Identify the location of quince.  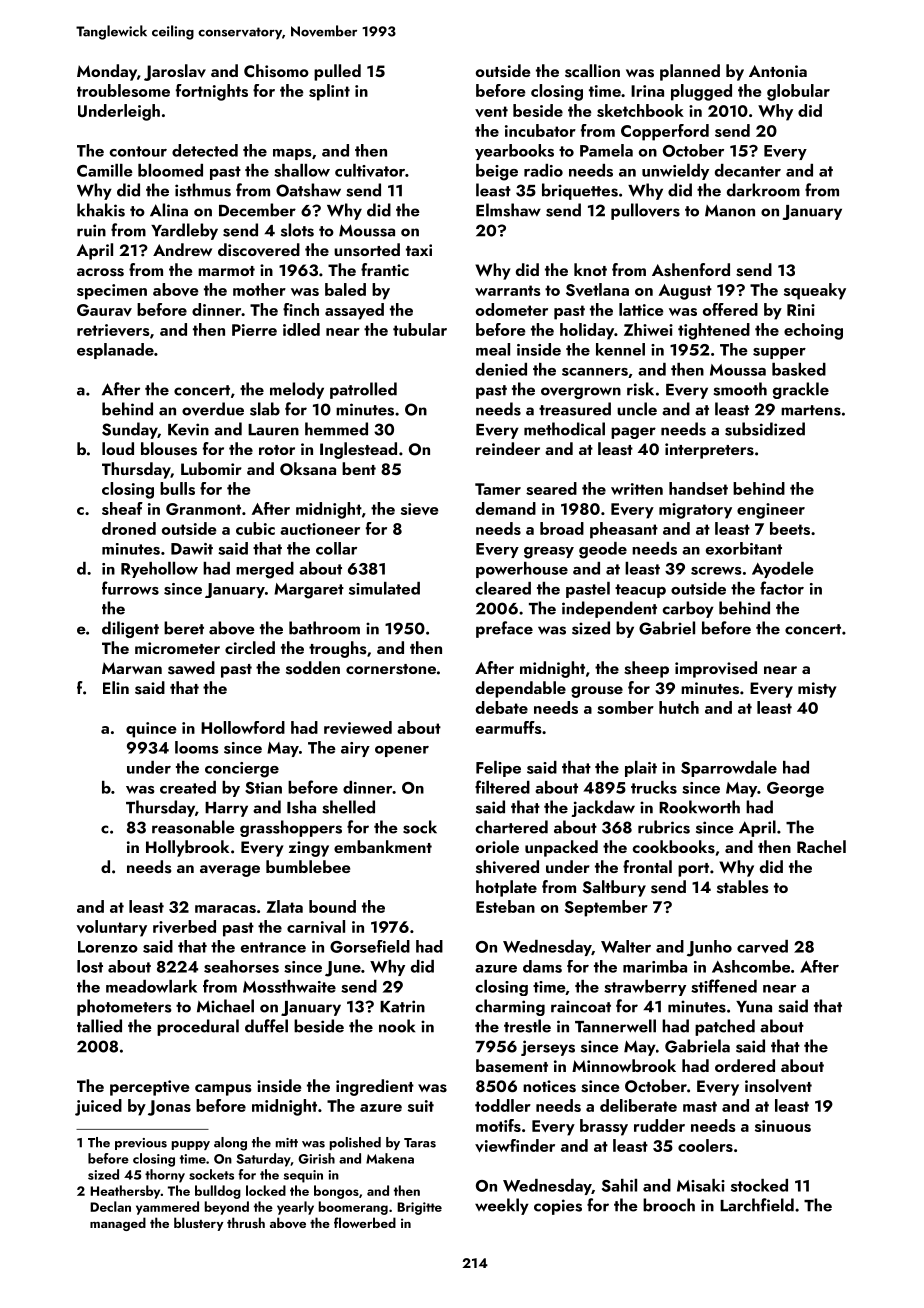
(151, 730).
